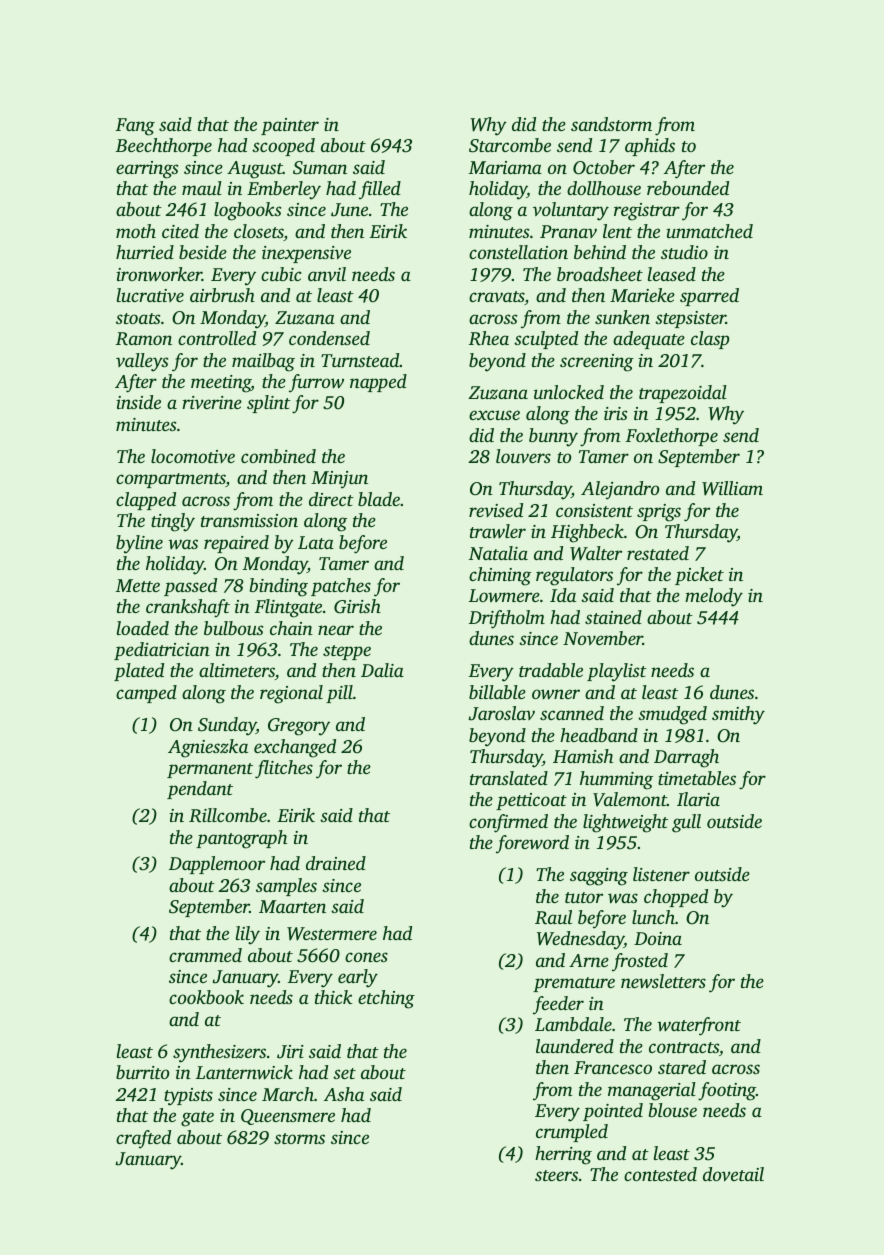  I want to click on cravats, so click(497, 298).
